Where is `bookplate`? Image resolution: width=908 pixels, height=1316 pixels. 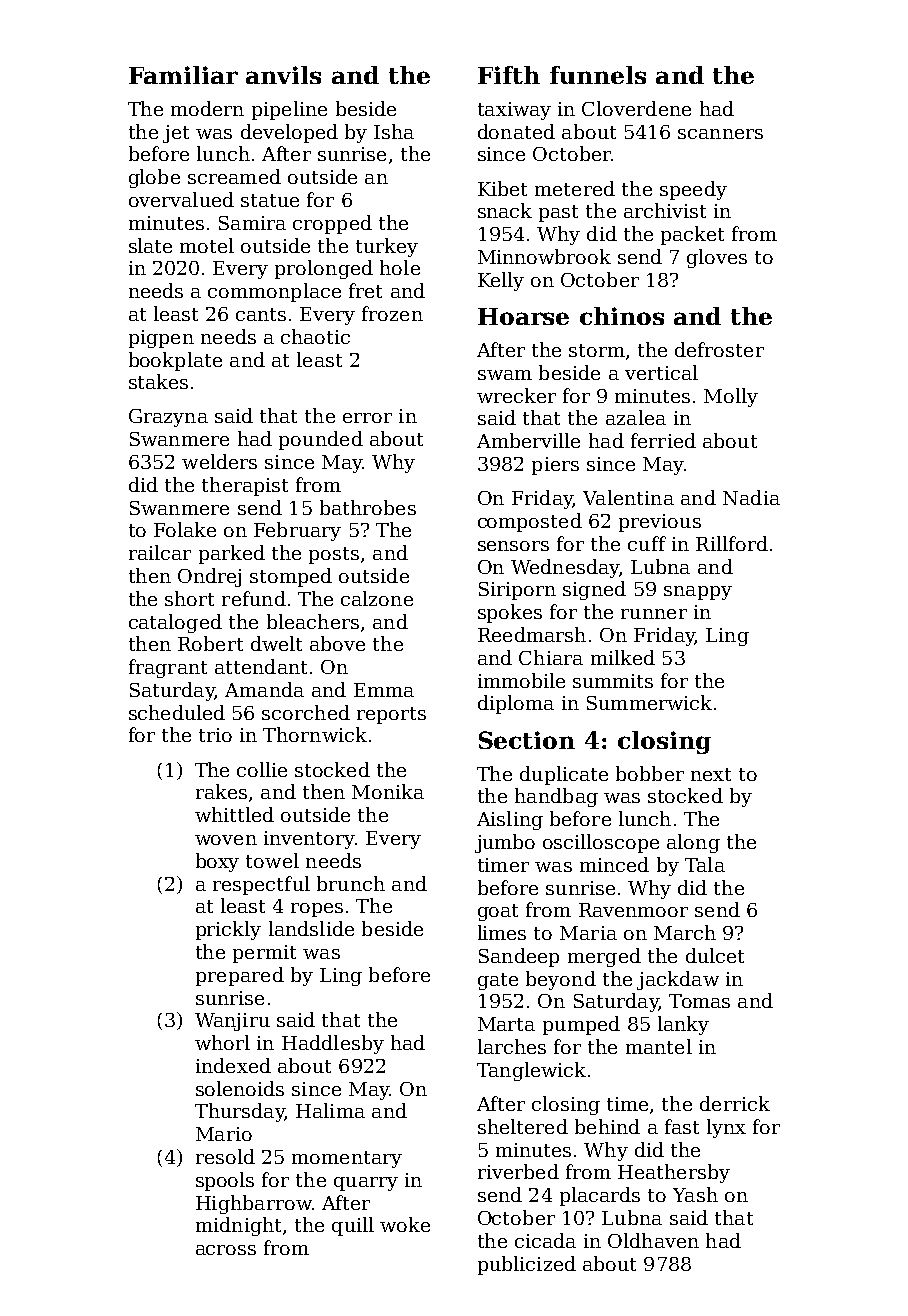
bookplate is located at coordinates (175, 361).
